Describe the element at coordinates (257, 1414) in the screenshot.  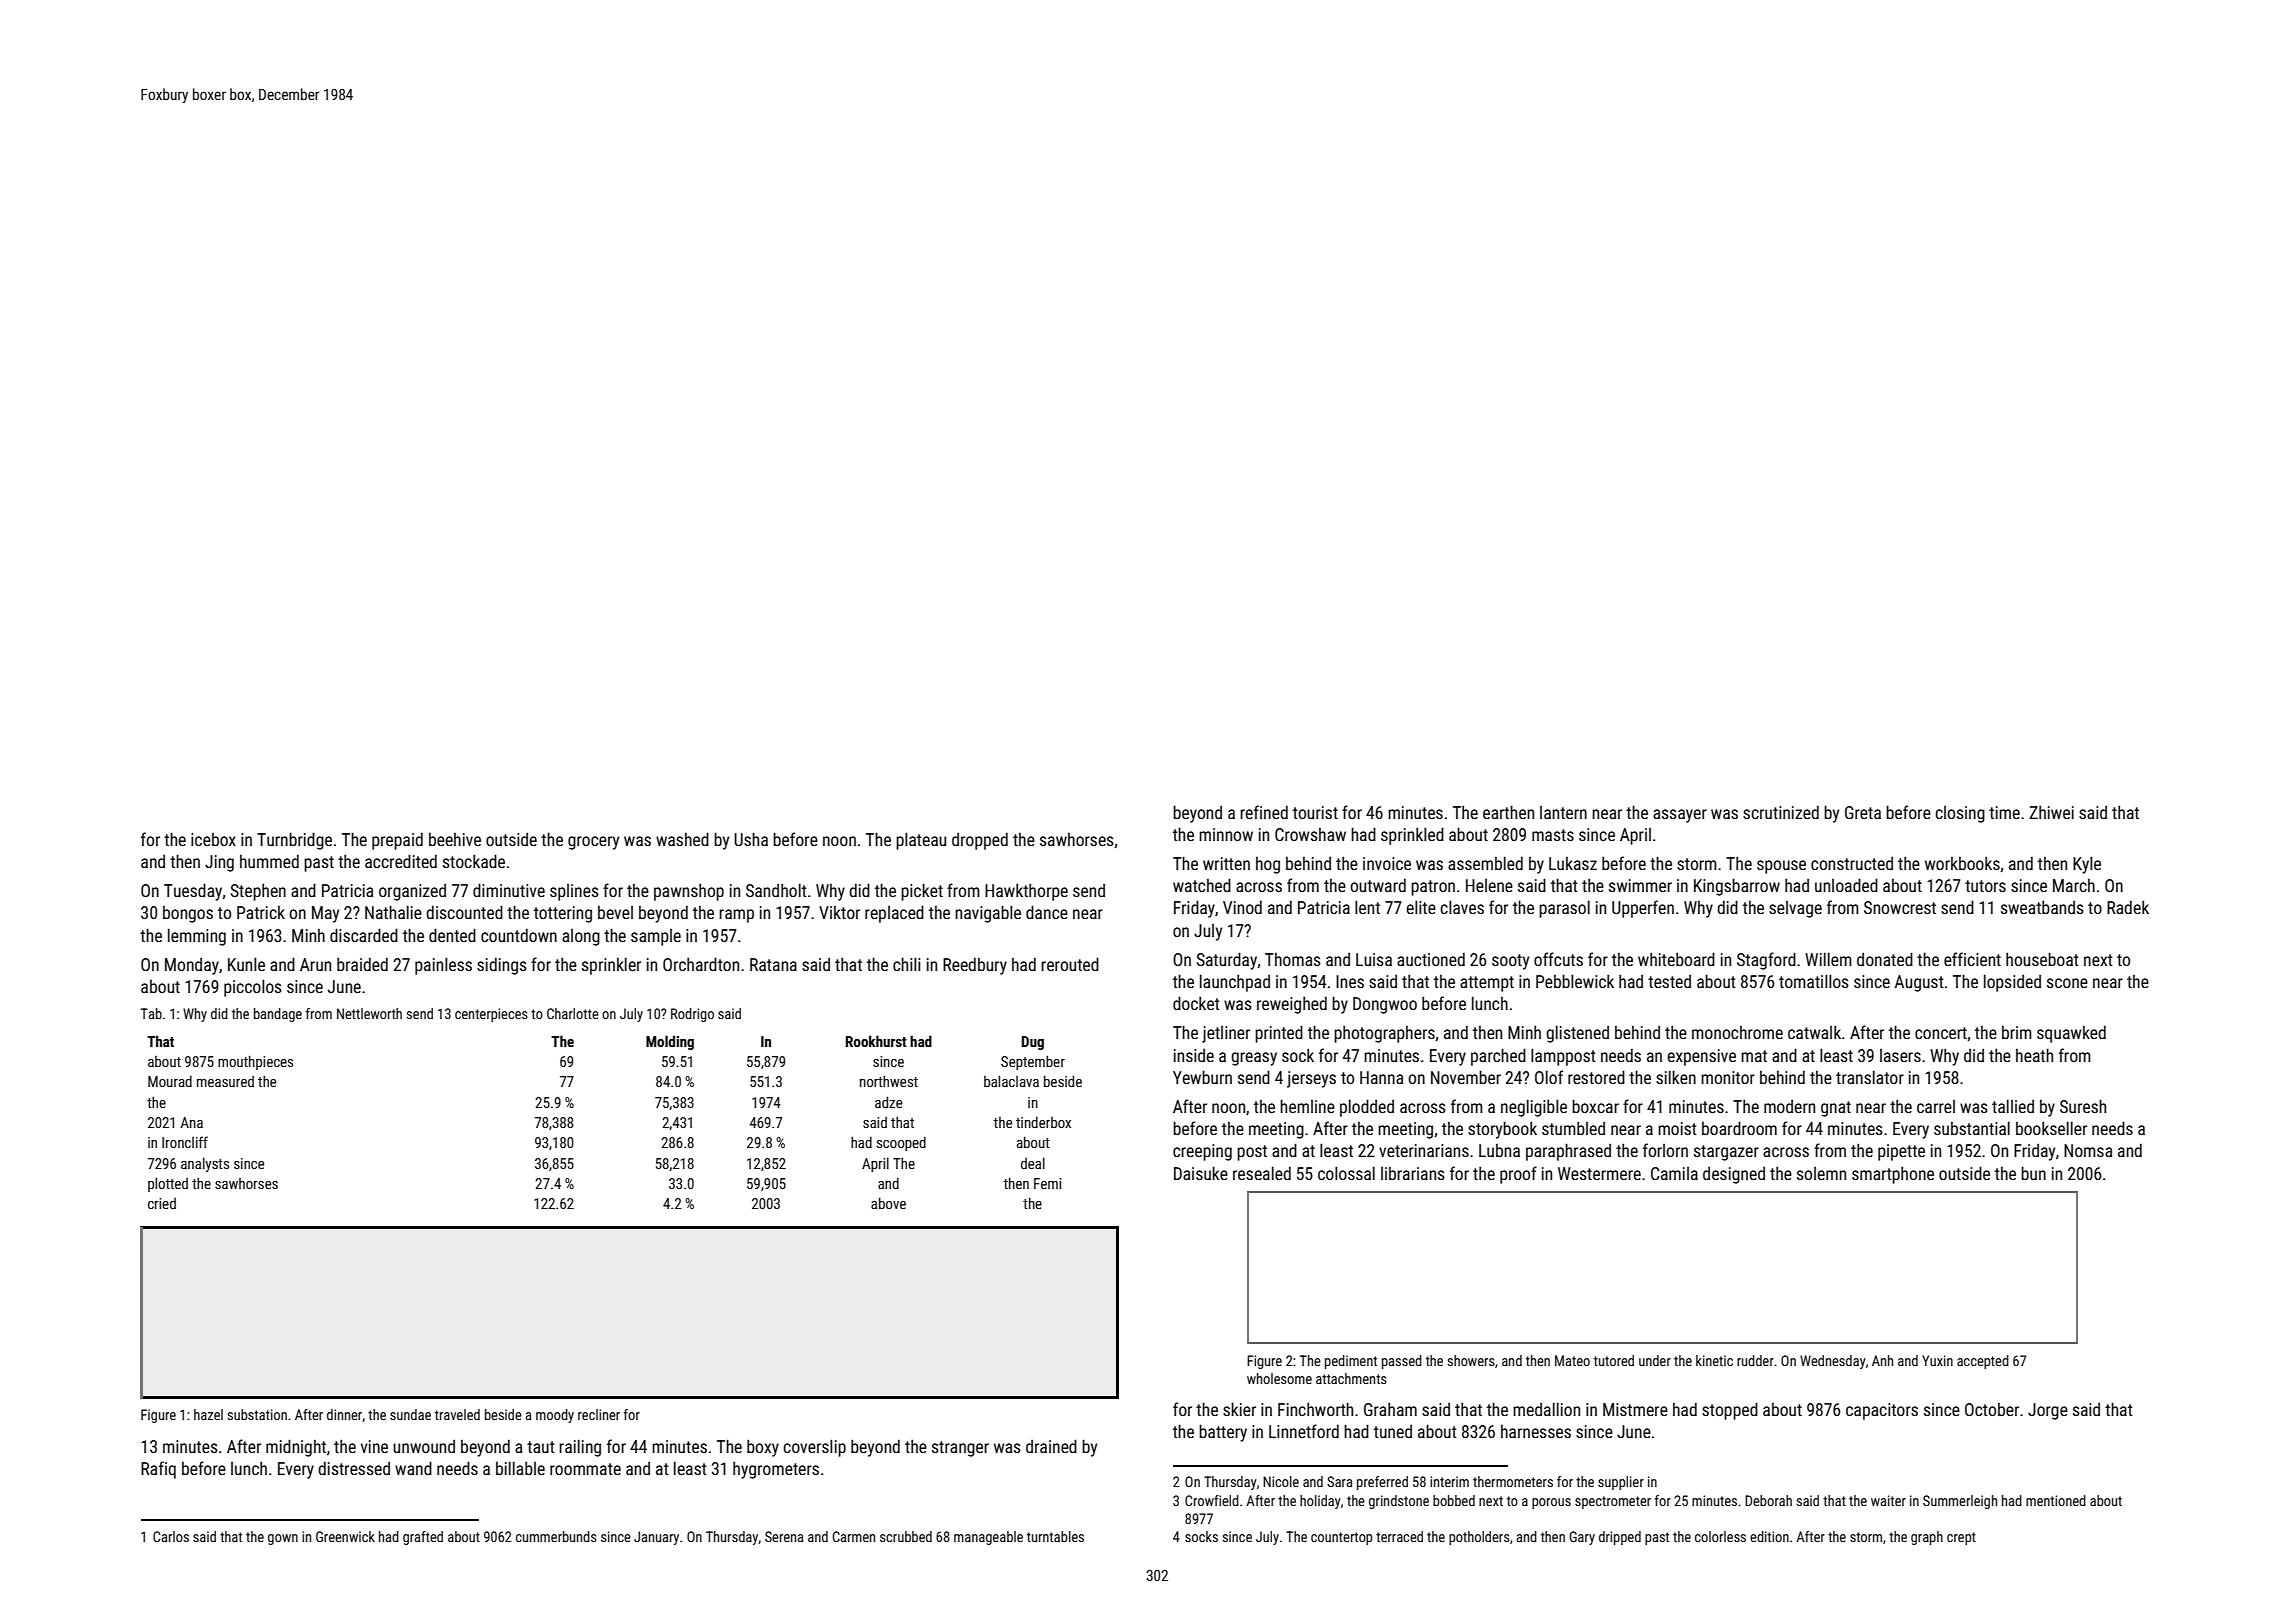
I see `substation` at that location.
